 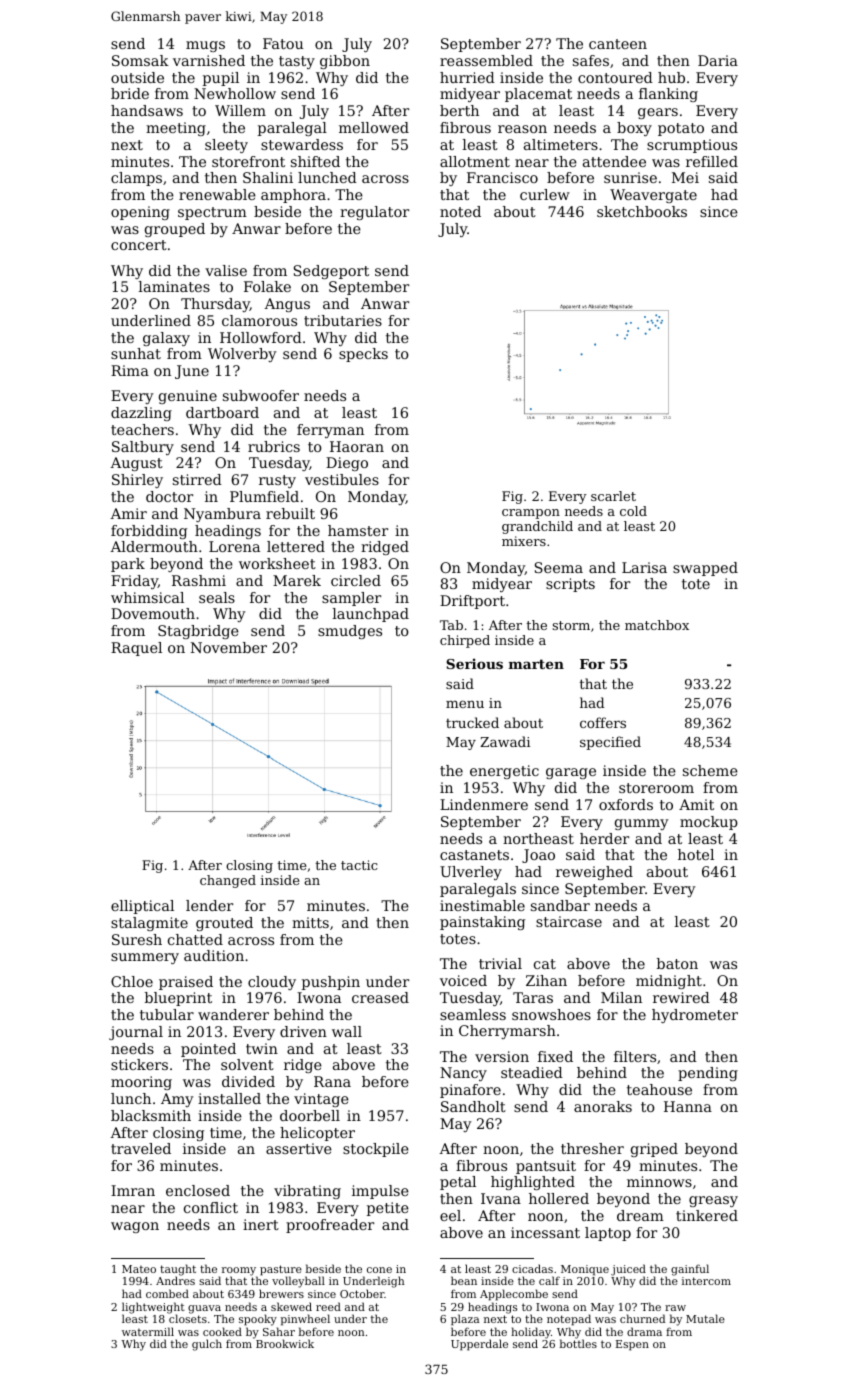 What do you see at coordinates (142, 429) in the page?
I see `teachers` at bounding box center [142, 429].
